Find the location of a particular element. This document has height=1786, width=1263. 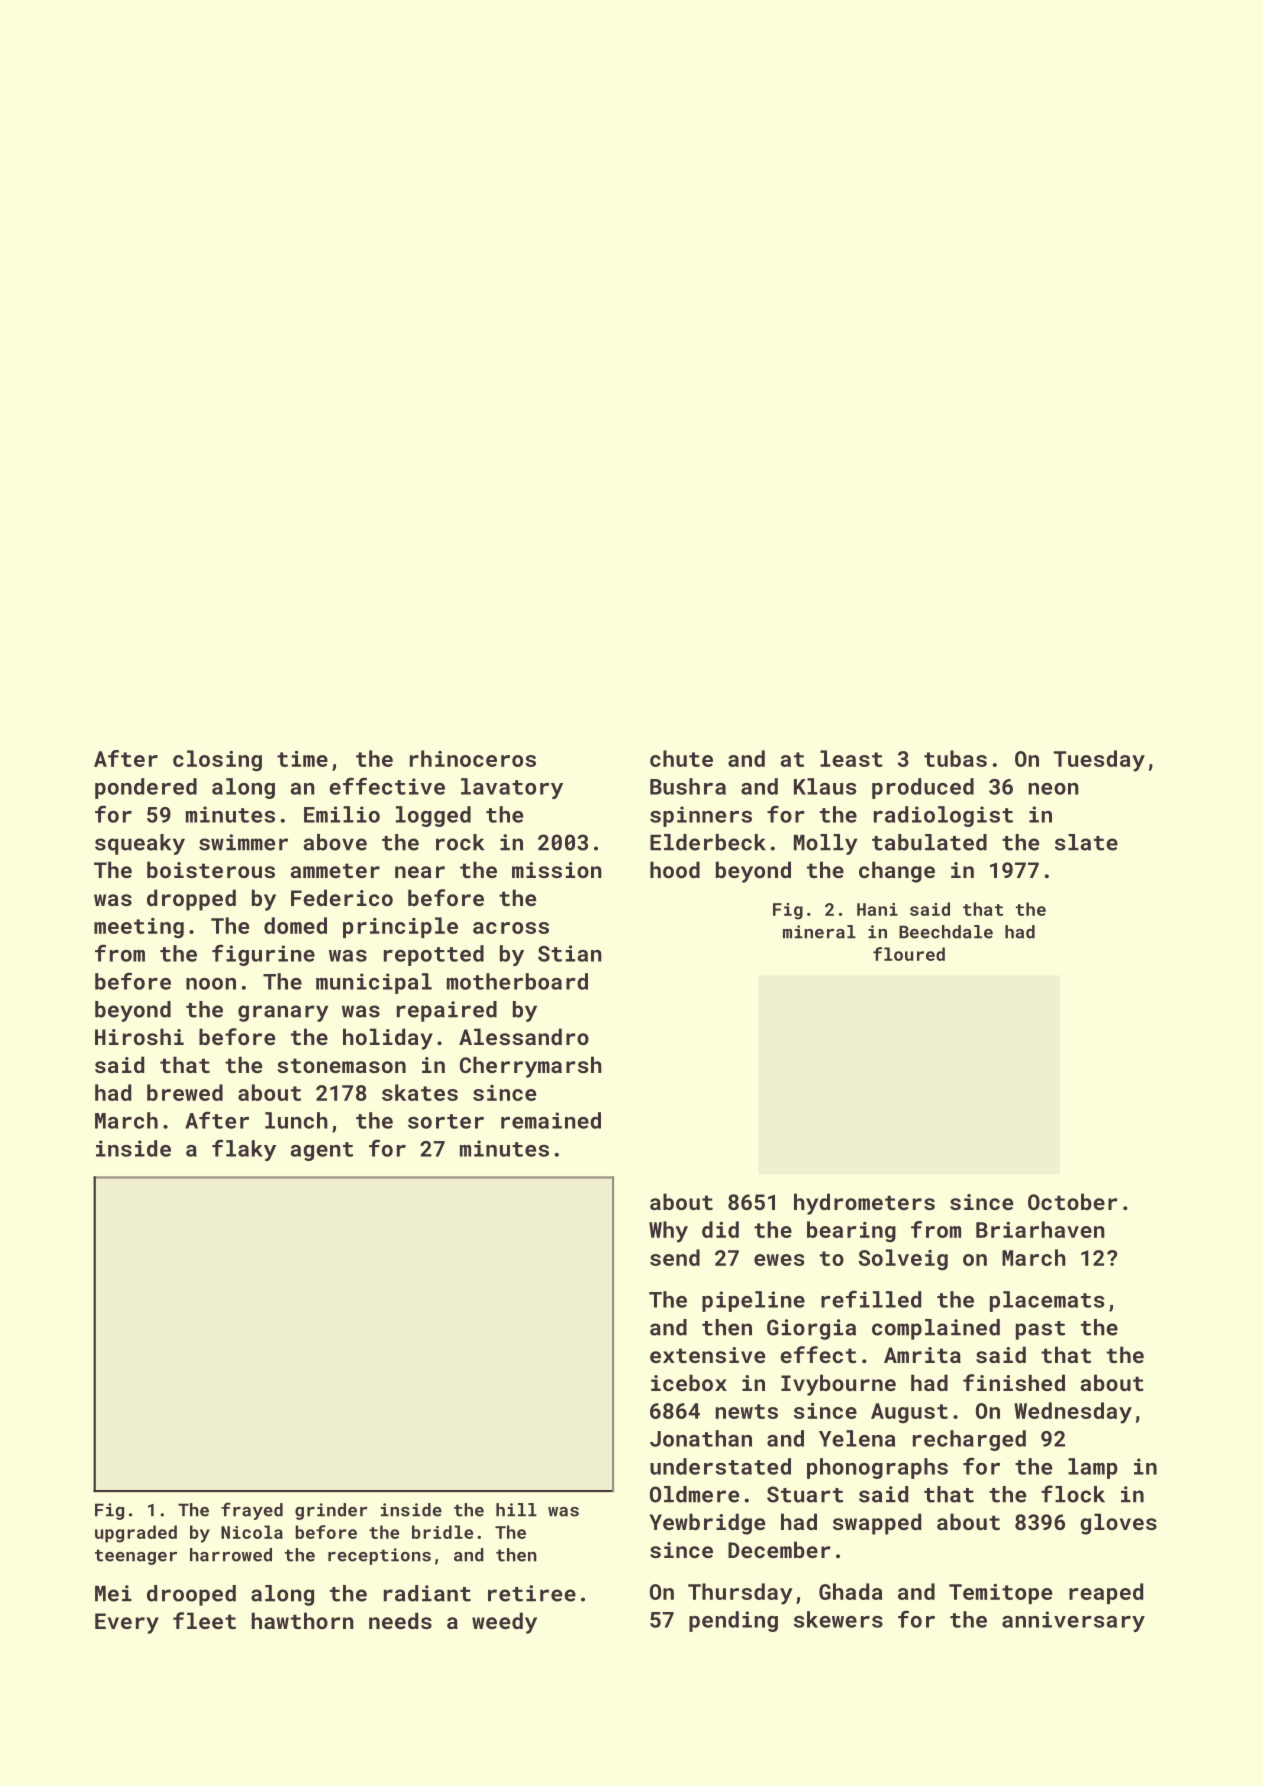

Every is located at coordinates (127, 1623).
